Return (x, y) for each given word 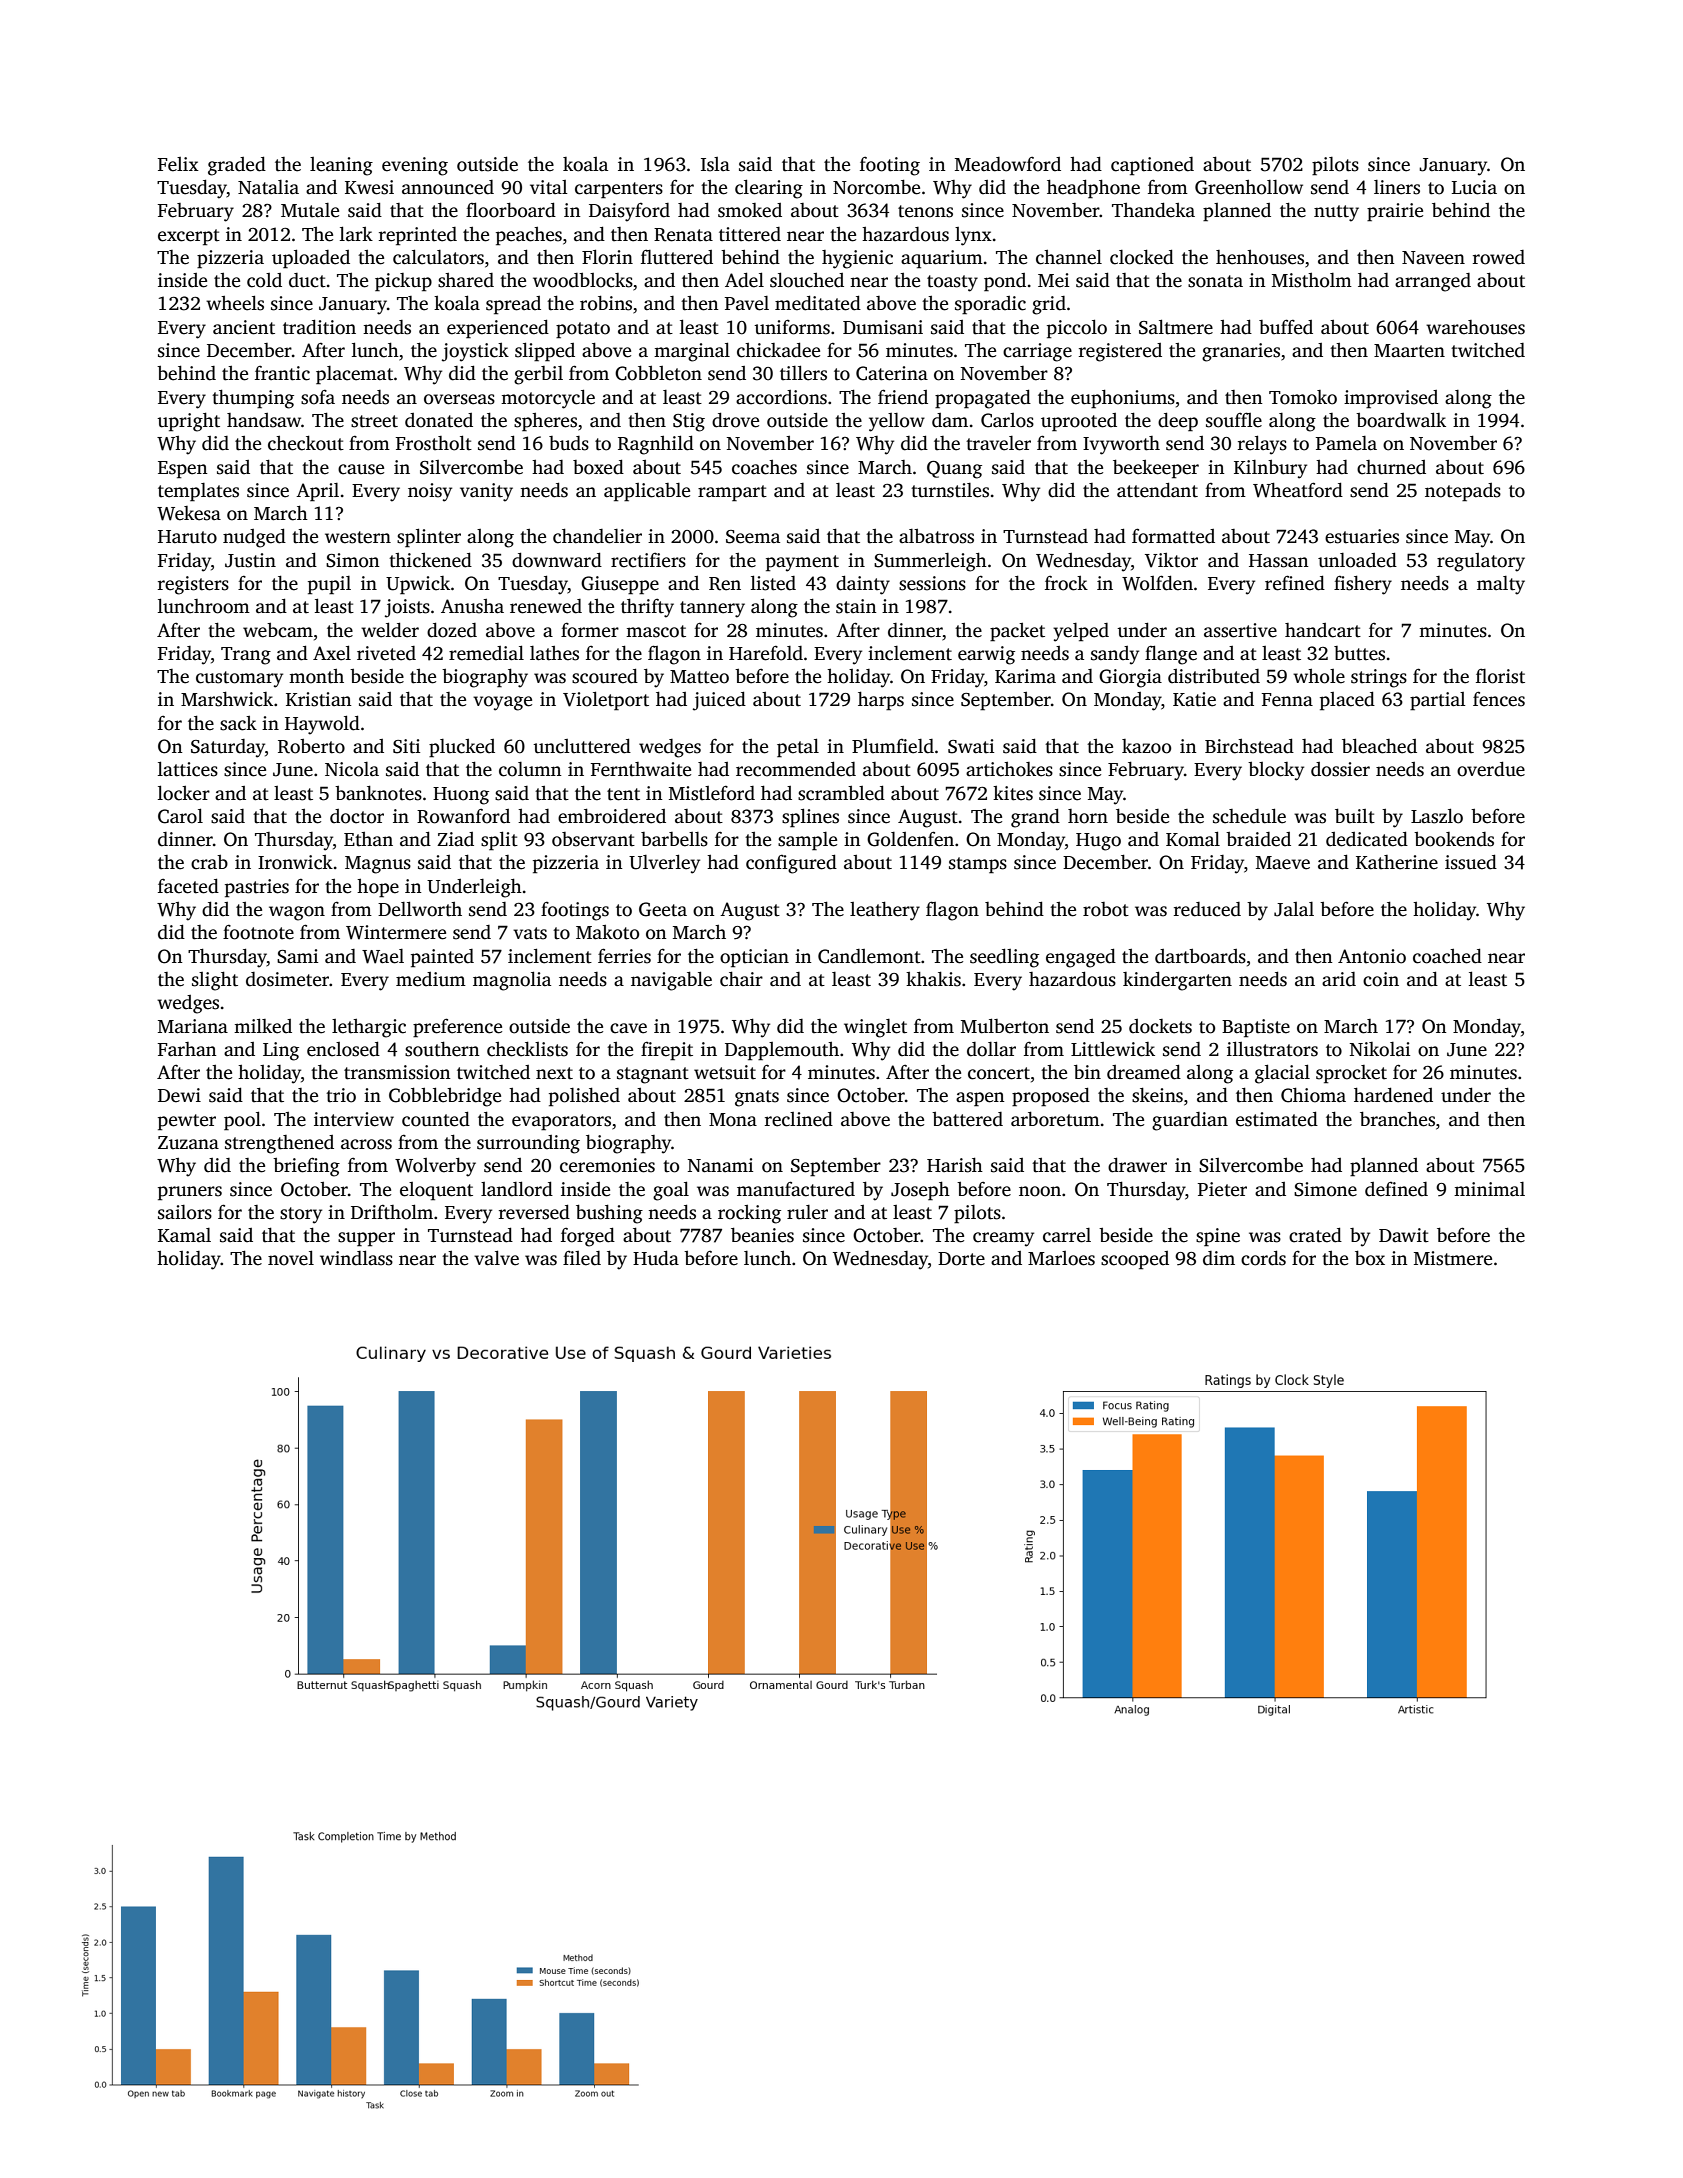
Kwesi (369, 187)
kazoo (1146, 746)
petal (798, 748)
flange (1171, 655)
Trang (246, 656)
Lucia (1474, 187)
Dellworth (420, 909)
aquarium (942, 259)
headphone (1093, 189)
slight (215, 981)
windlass (356, 1258)
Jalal (1294, 909)
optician (754, 958)
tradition (319, 327)
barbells (674, 839)
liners (1397, 187)
